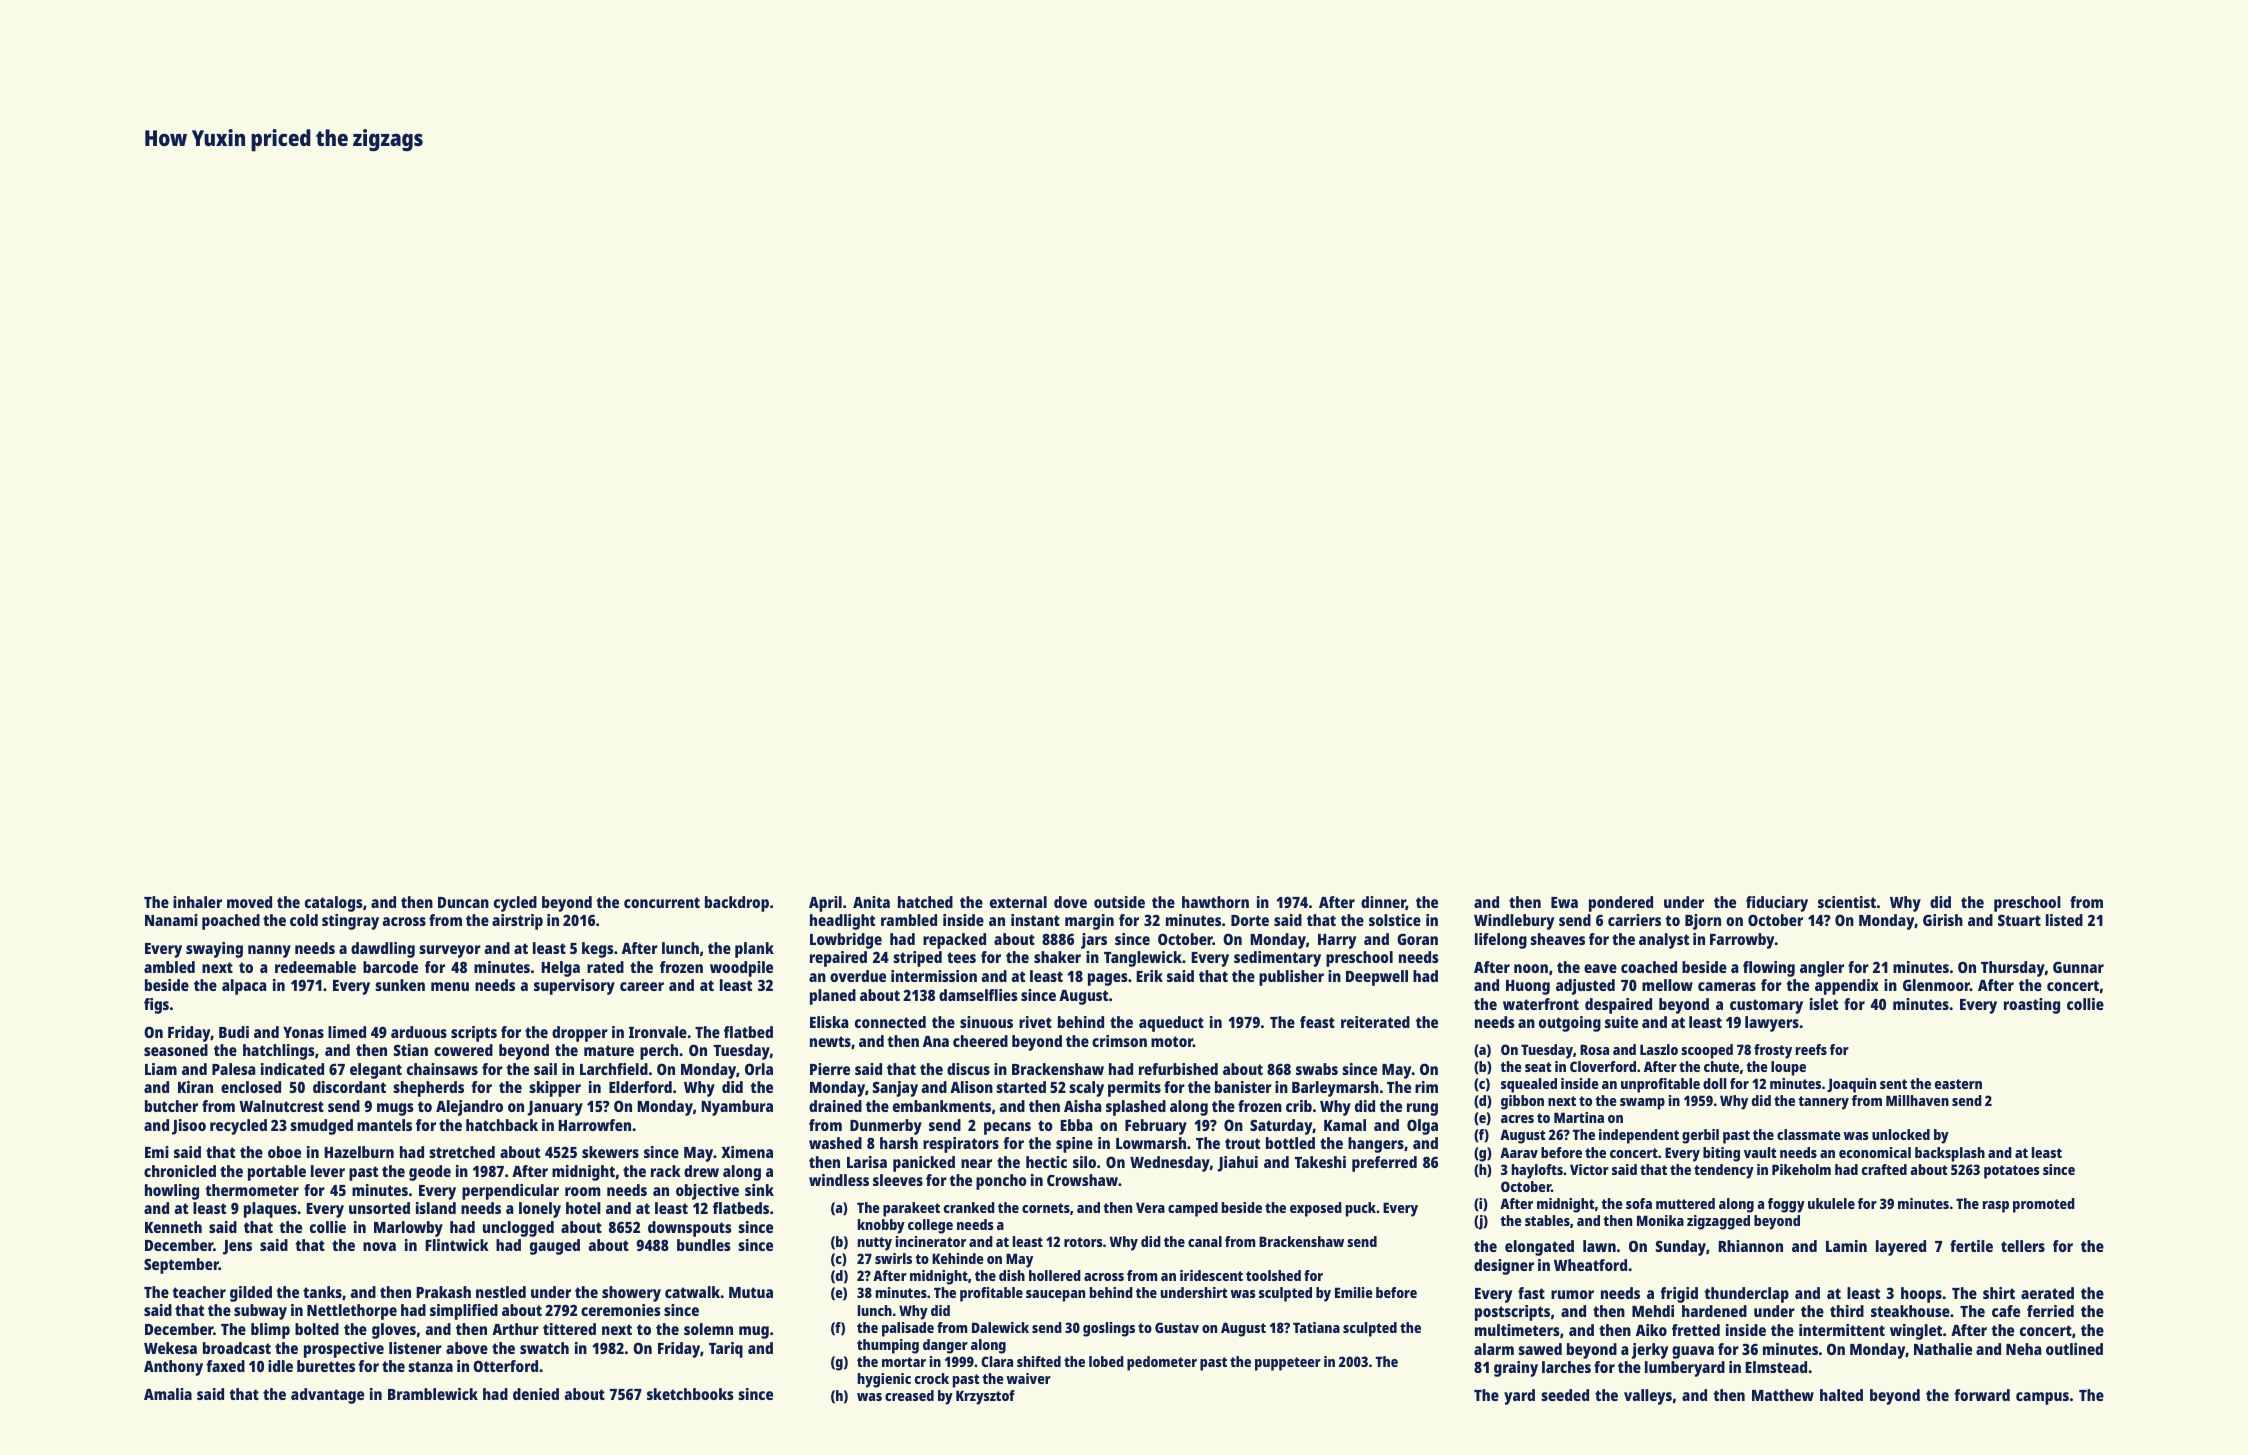  I want to click on waiver, so click(1028, 1378).
